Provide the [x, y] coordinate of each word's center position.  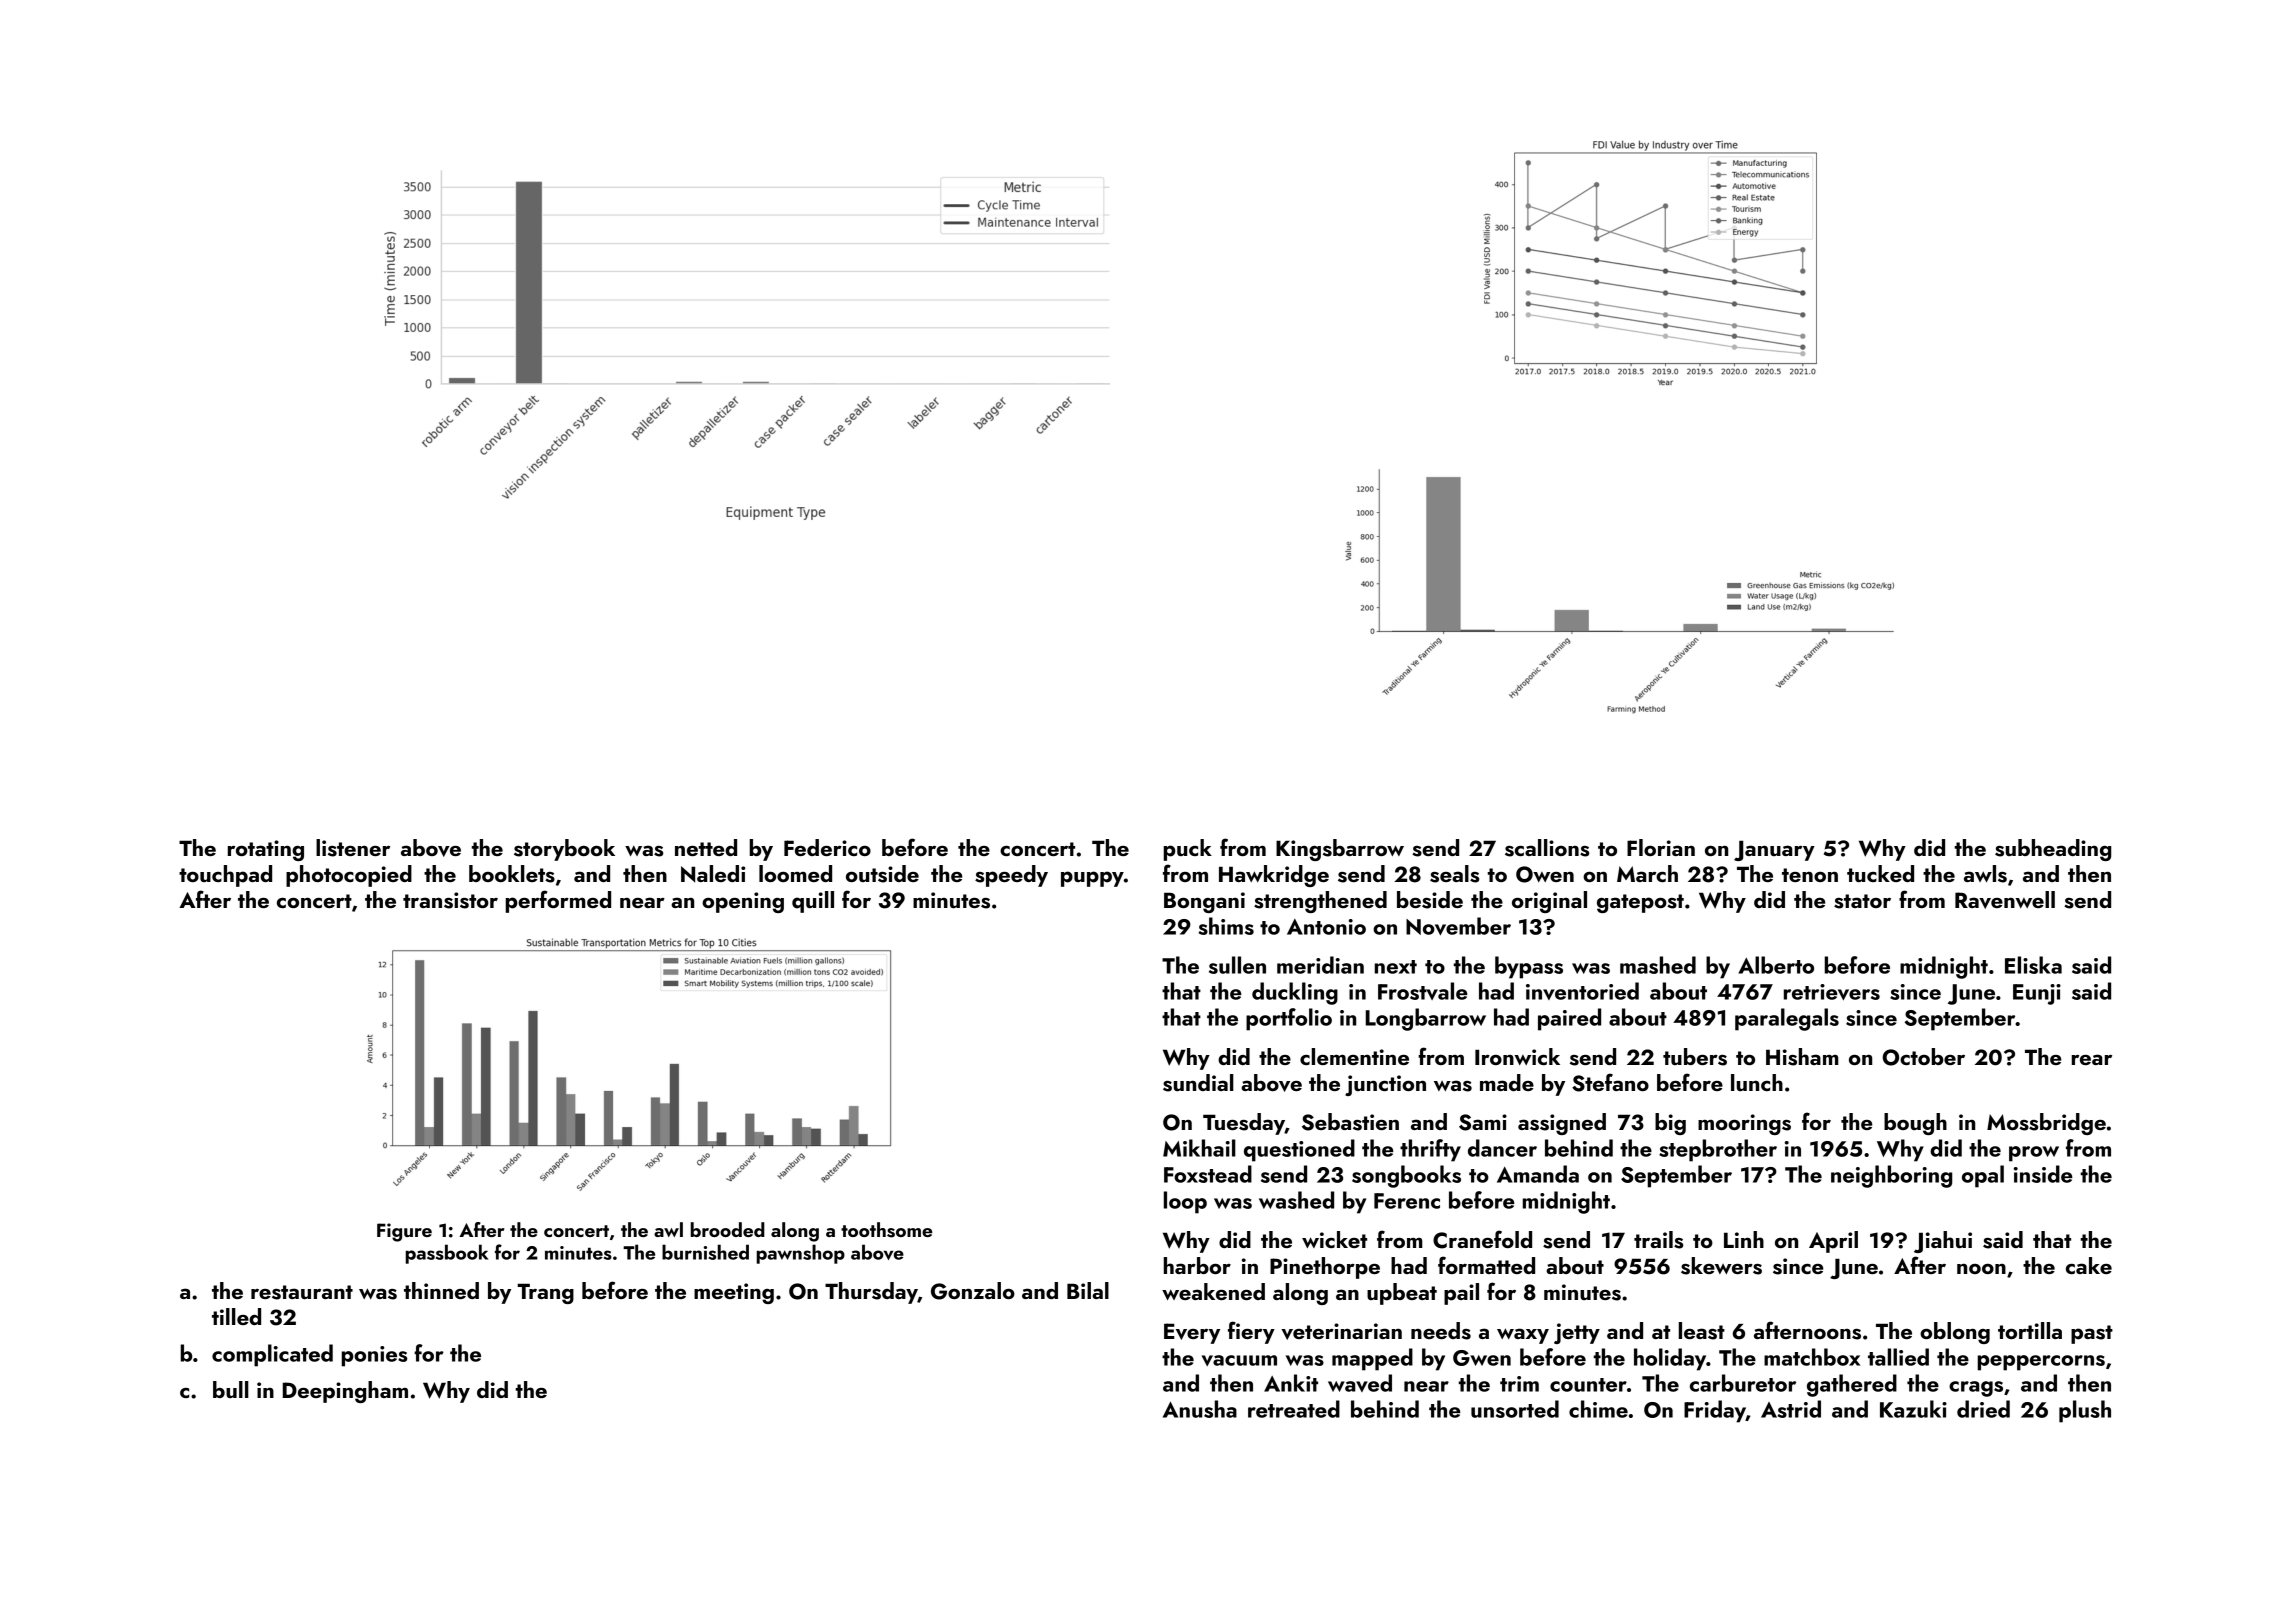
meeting [734, 1293]
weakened [1213, 1291]
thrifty [1430, 1150]
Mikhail [1199, 1148]
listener [353, 848]
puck [1188, 850]
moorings [1744, 1124]
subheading [2053, 850]
